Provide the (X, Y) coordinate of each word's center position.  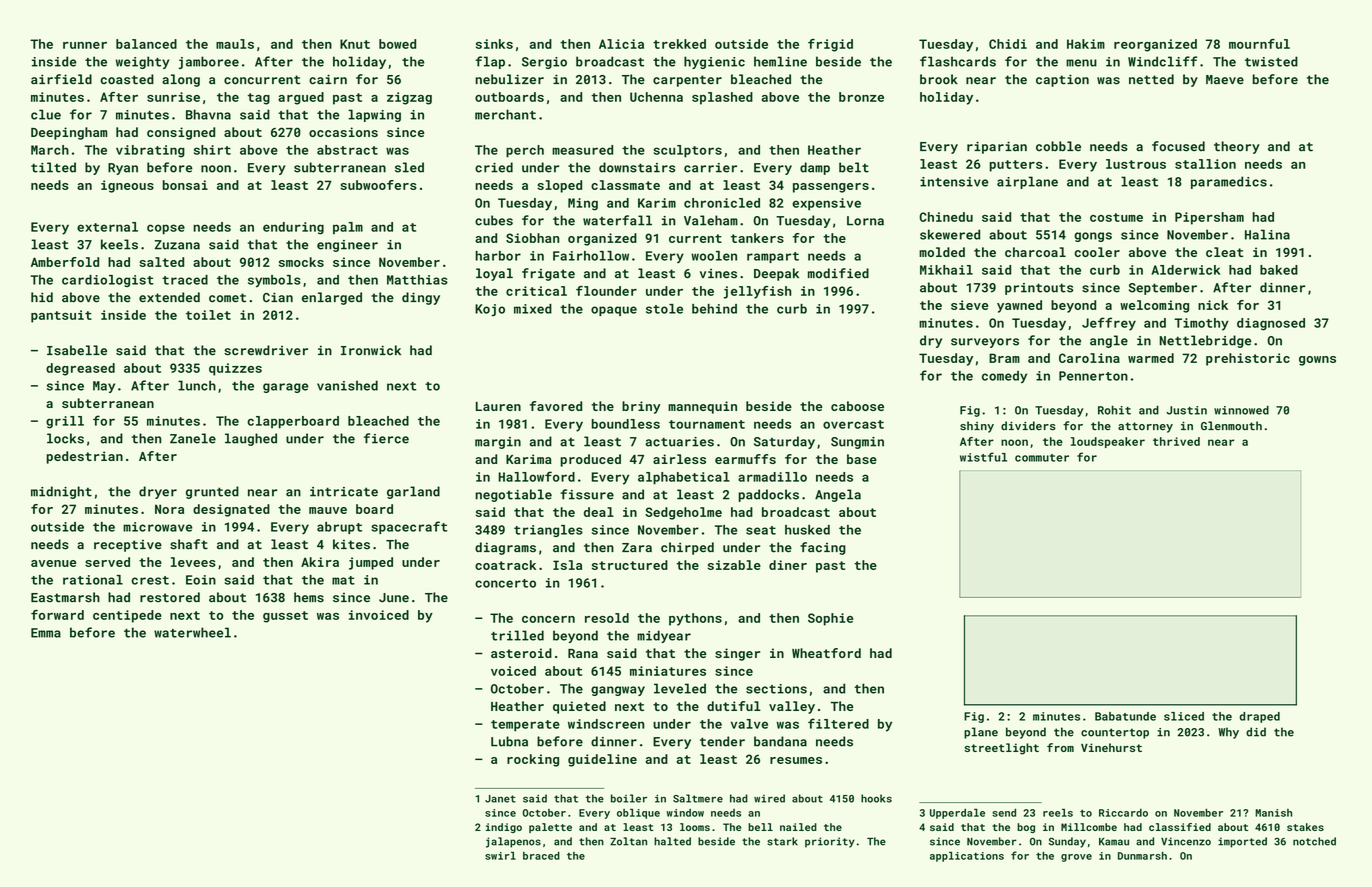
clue (46, 114)
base (862, 459)
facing (823, 548)
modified (838, 273)
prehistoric (1248, 359)
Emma (46, 633)
